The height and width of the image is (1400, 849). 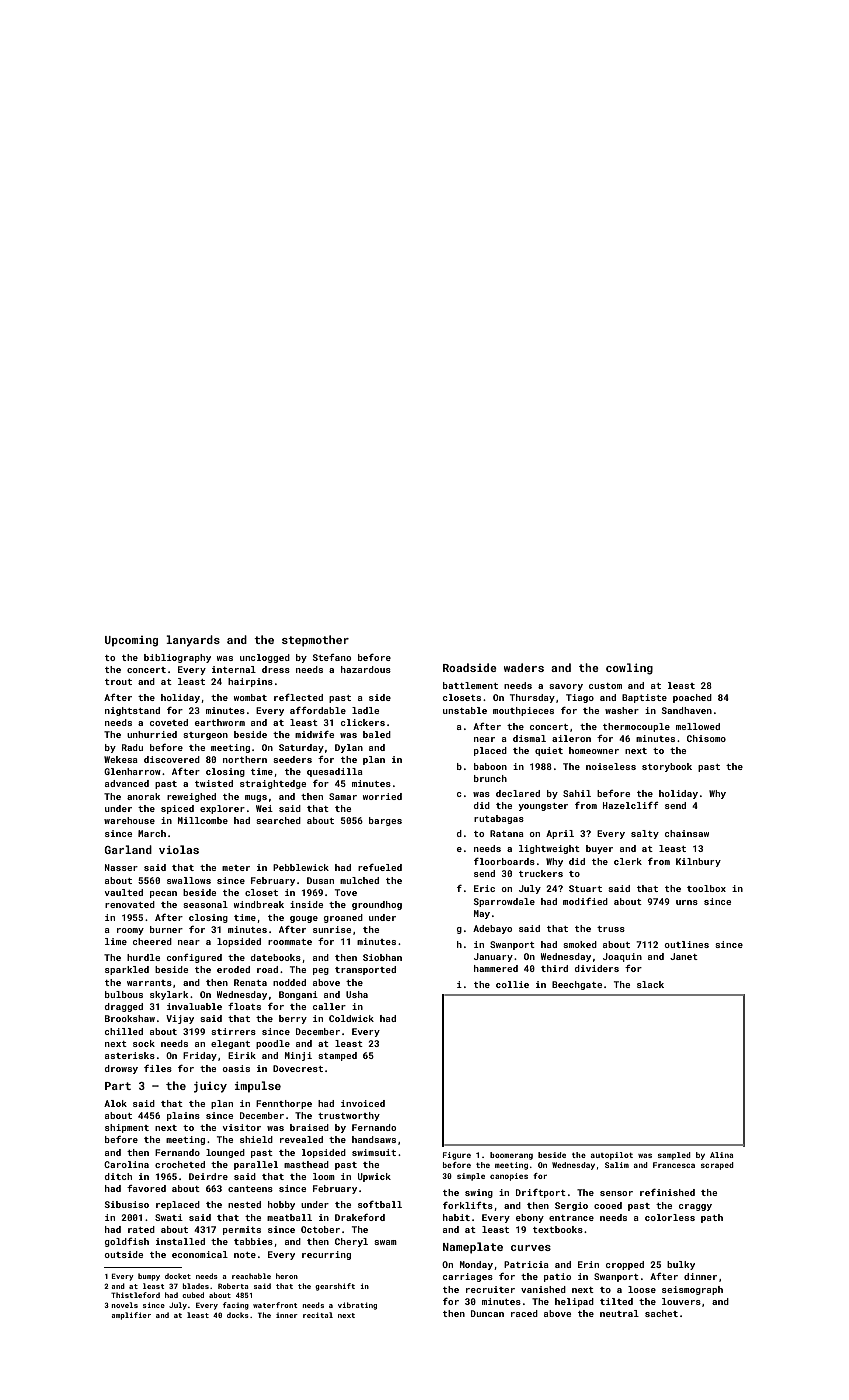 What do you see at coordinates (629, 669) in the image?
I see `cowling` at bounding box center [629, 669].
